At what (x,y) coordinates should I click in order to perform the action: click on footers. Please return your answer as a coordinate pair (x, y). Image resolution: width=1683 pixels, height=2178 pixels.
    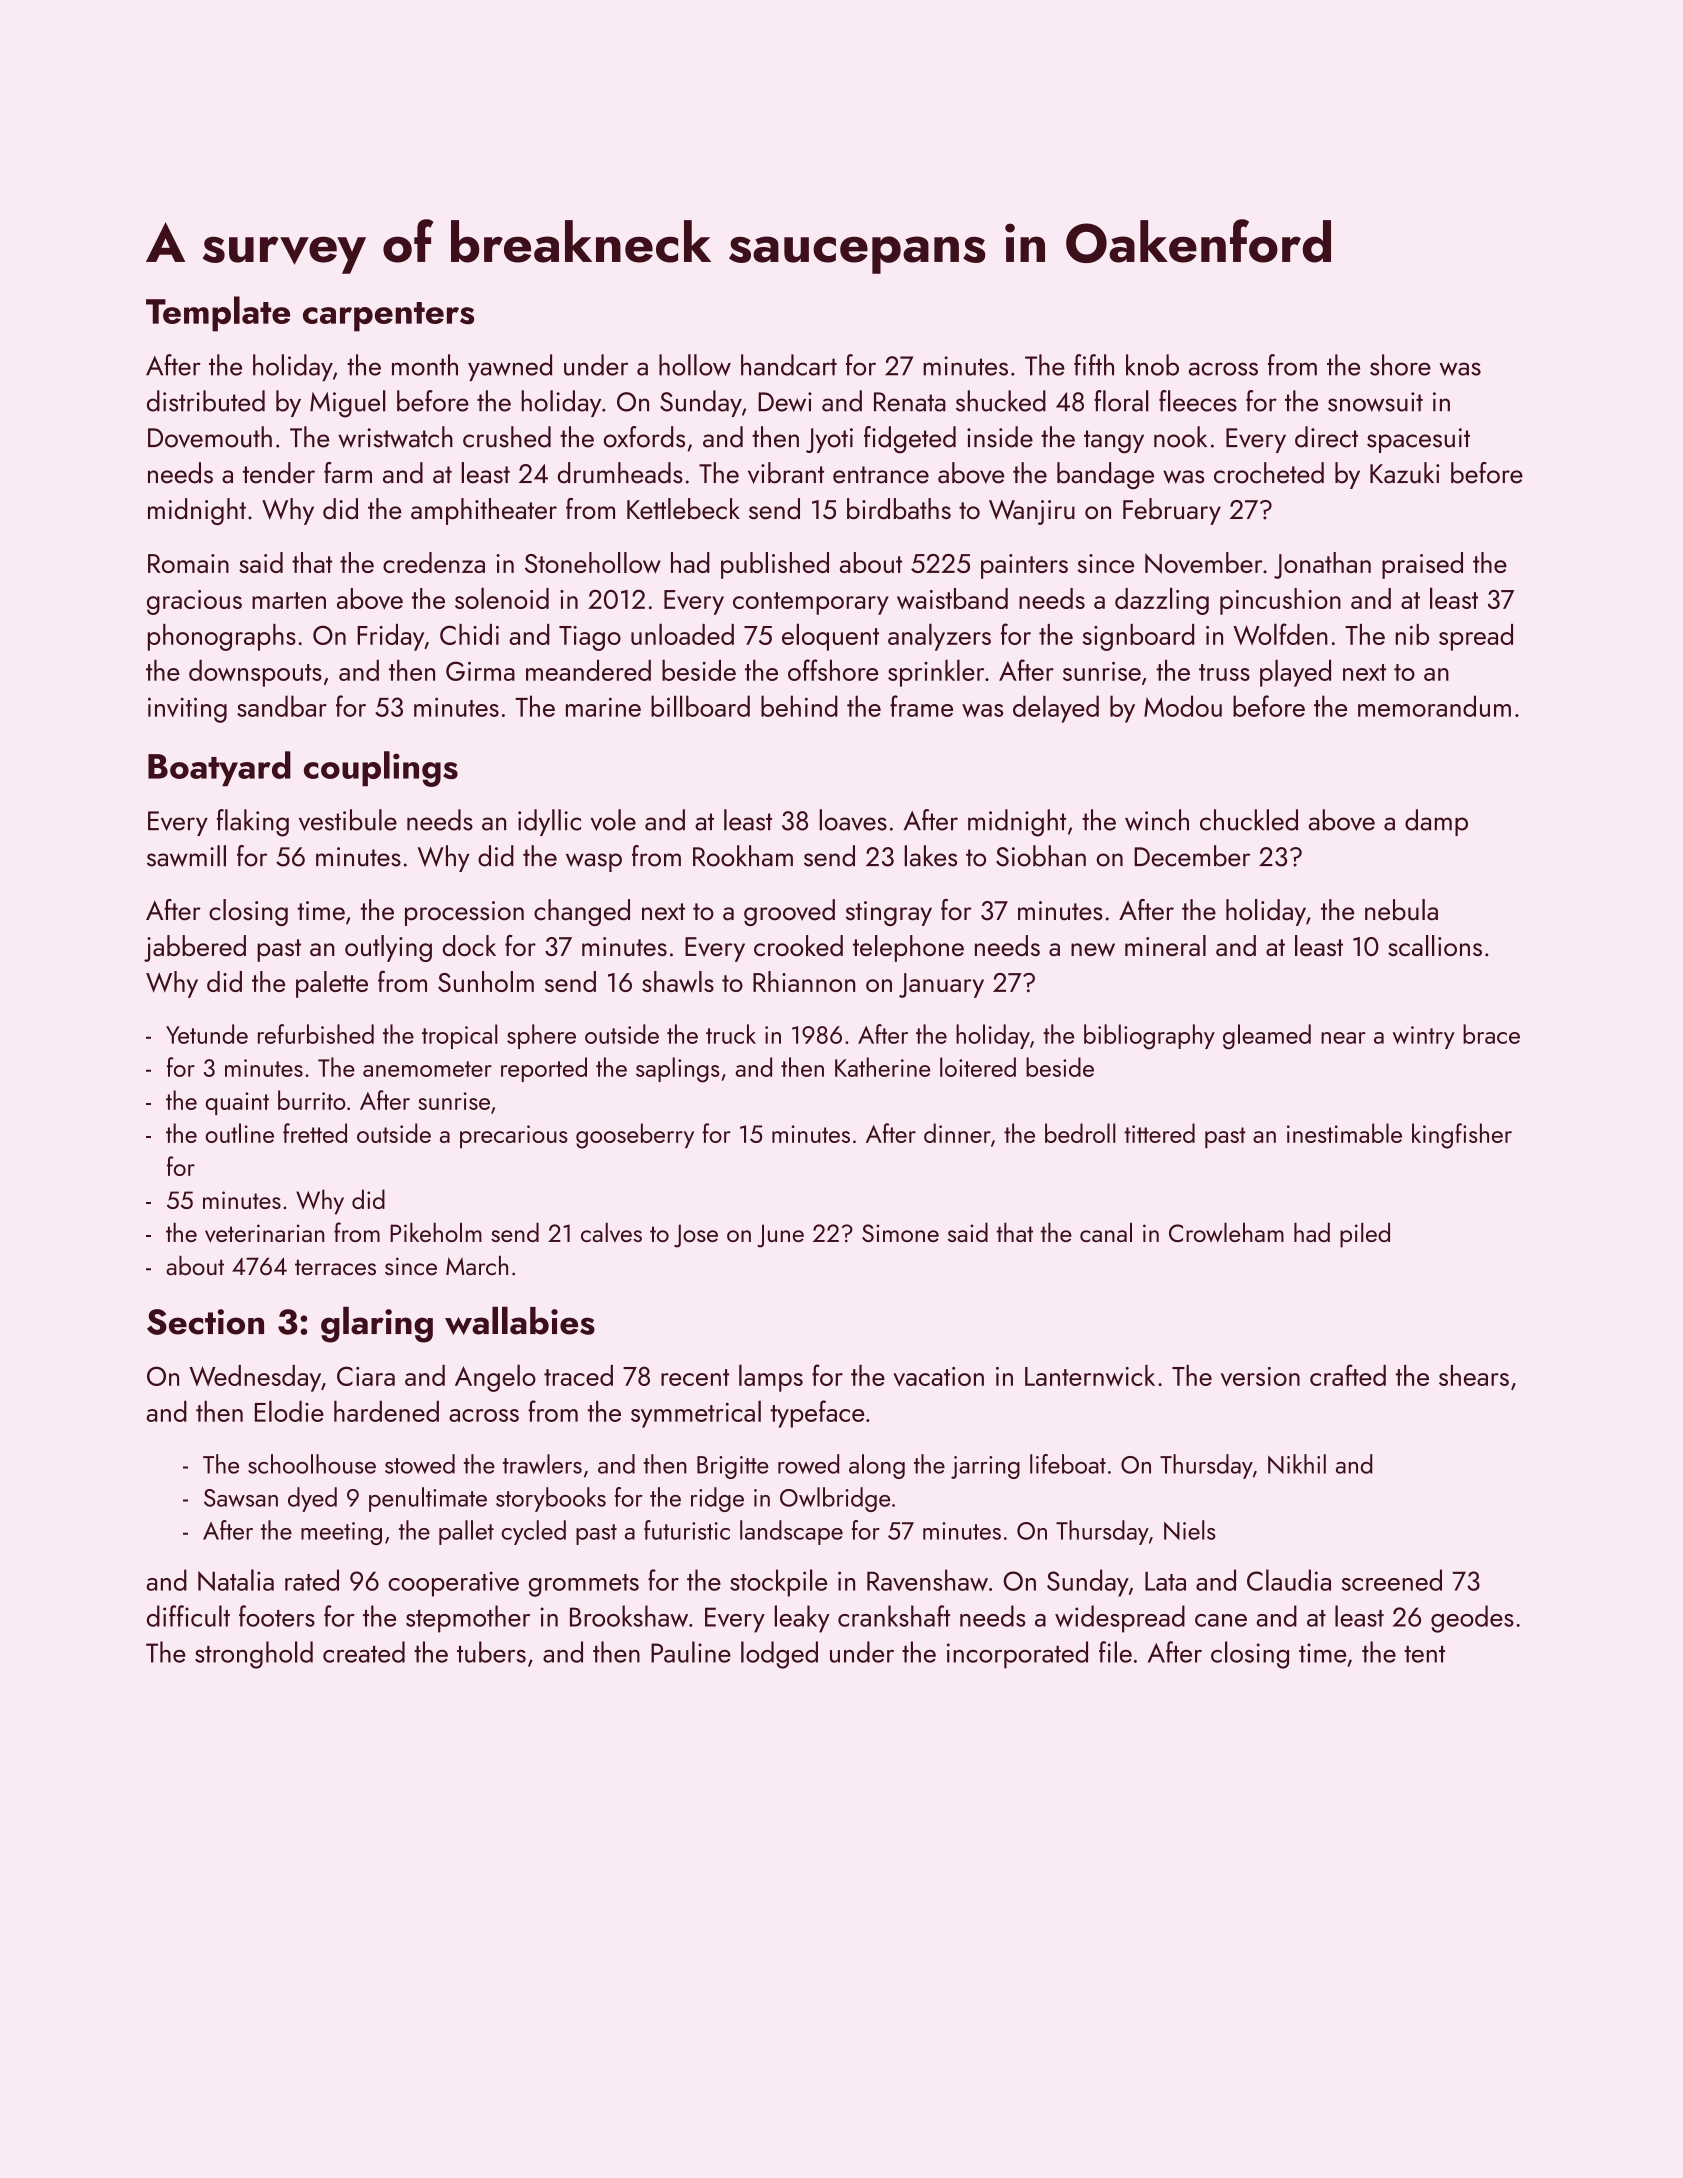
    Looking at the image, I should click on (277, 1616).
